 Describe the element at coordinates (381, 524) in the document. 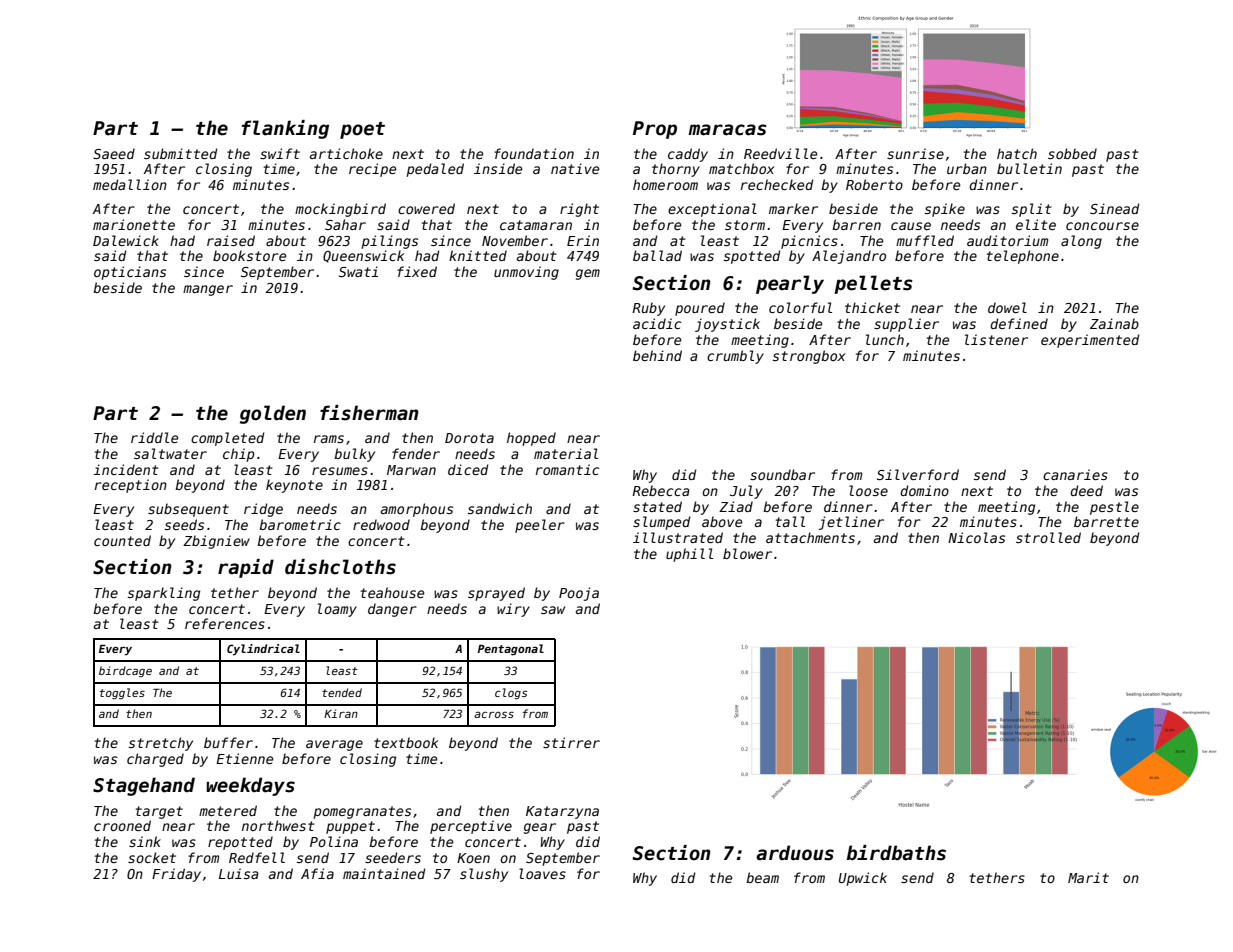

I see `redwood` at that location.
